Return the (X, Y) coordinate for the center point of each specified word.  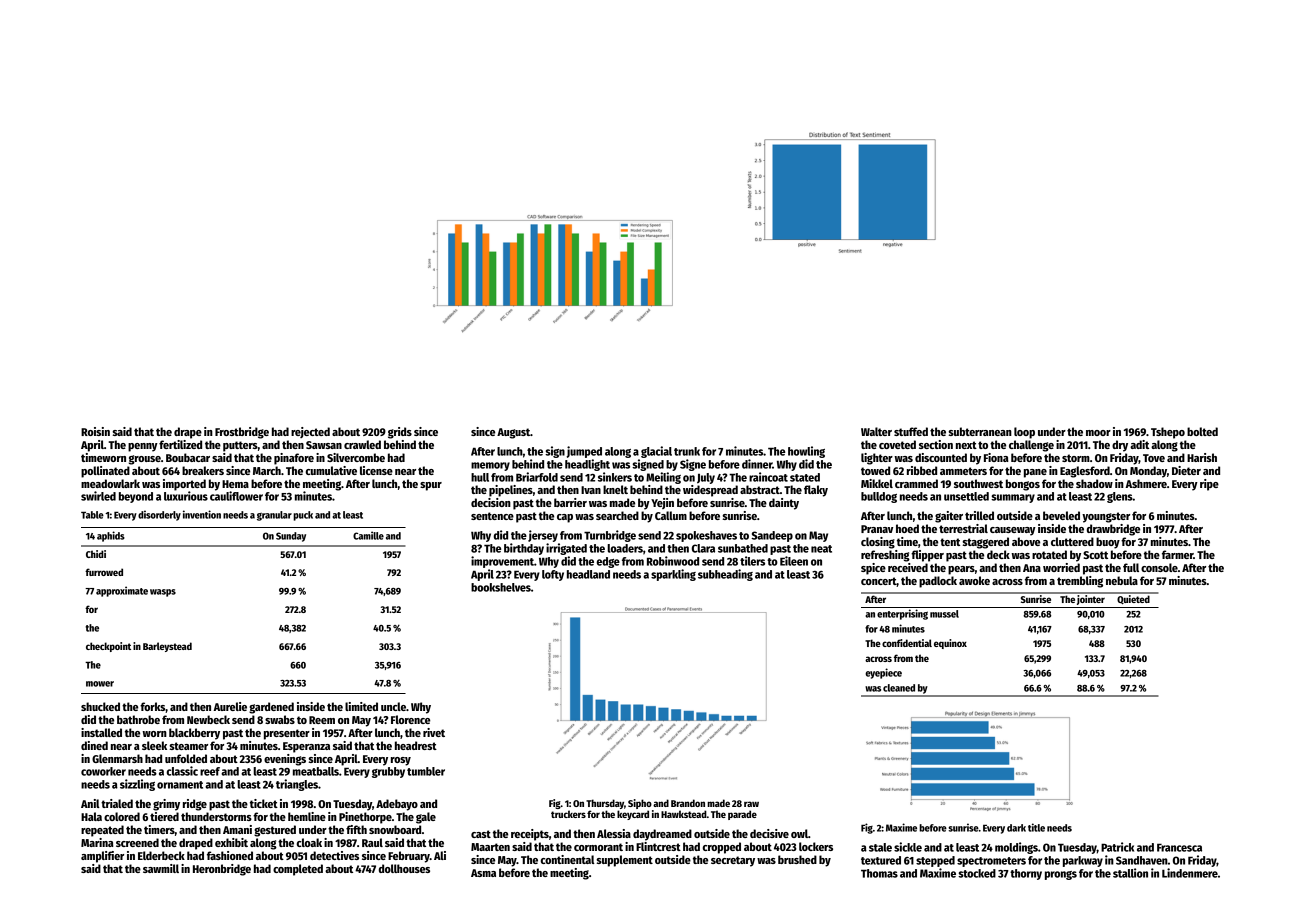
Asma (483, 873)
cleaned (899, 688)
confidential (907, 643)
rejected (310, 432)
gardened (271, 708)
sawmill (161, 868)
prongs (1061, 875)
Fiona (996, 457)
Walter (876, 431)
